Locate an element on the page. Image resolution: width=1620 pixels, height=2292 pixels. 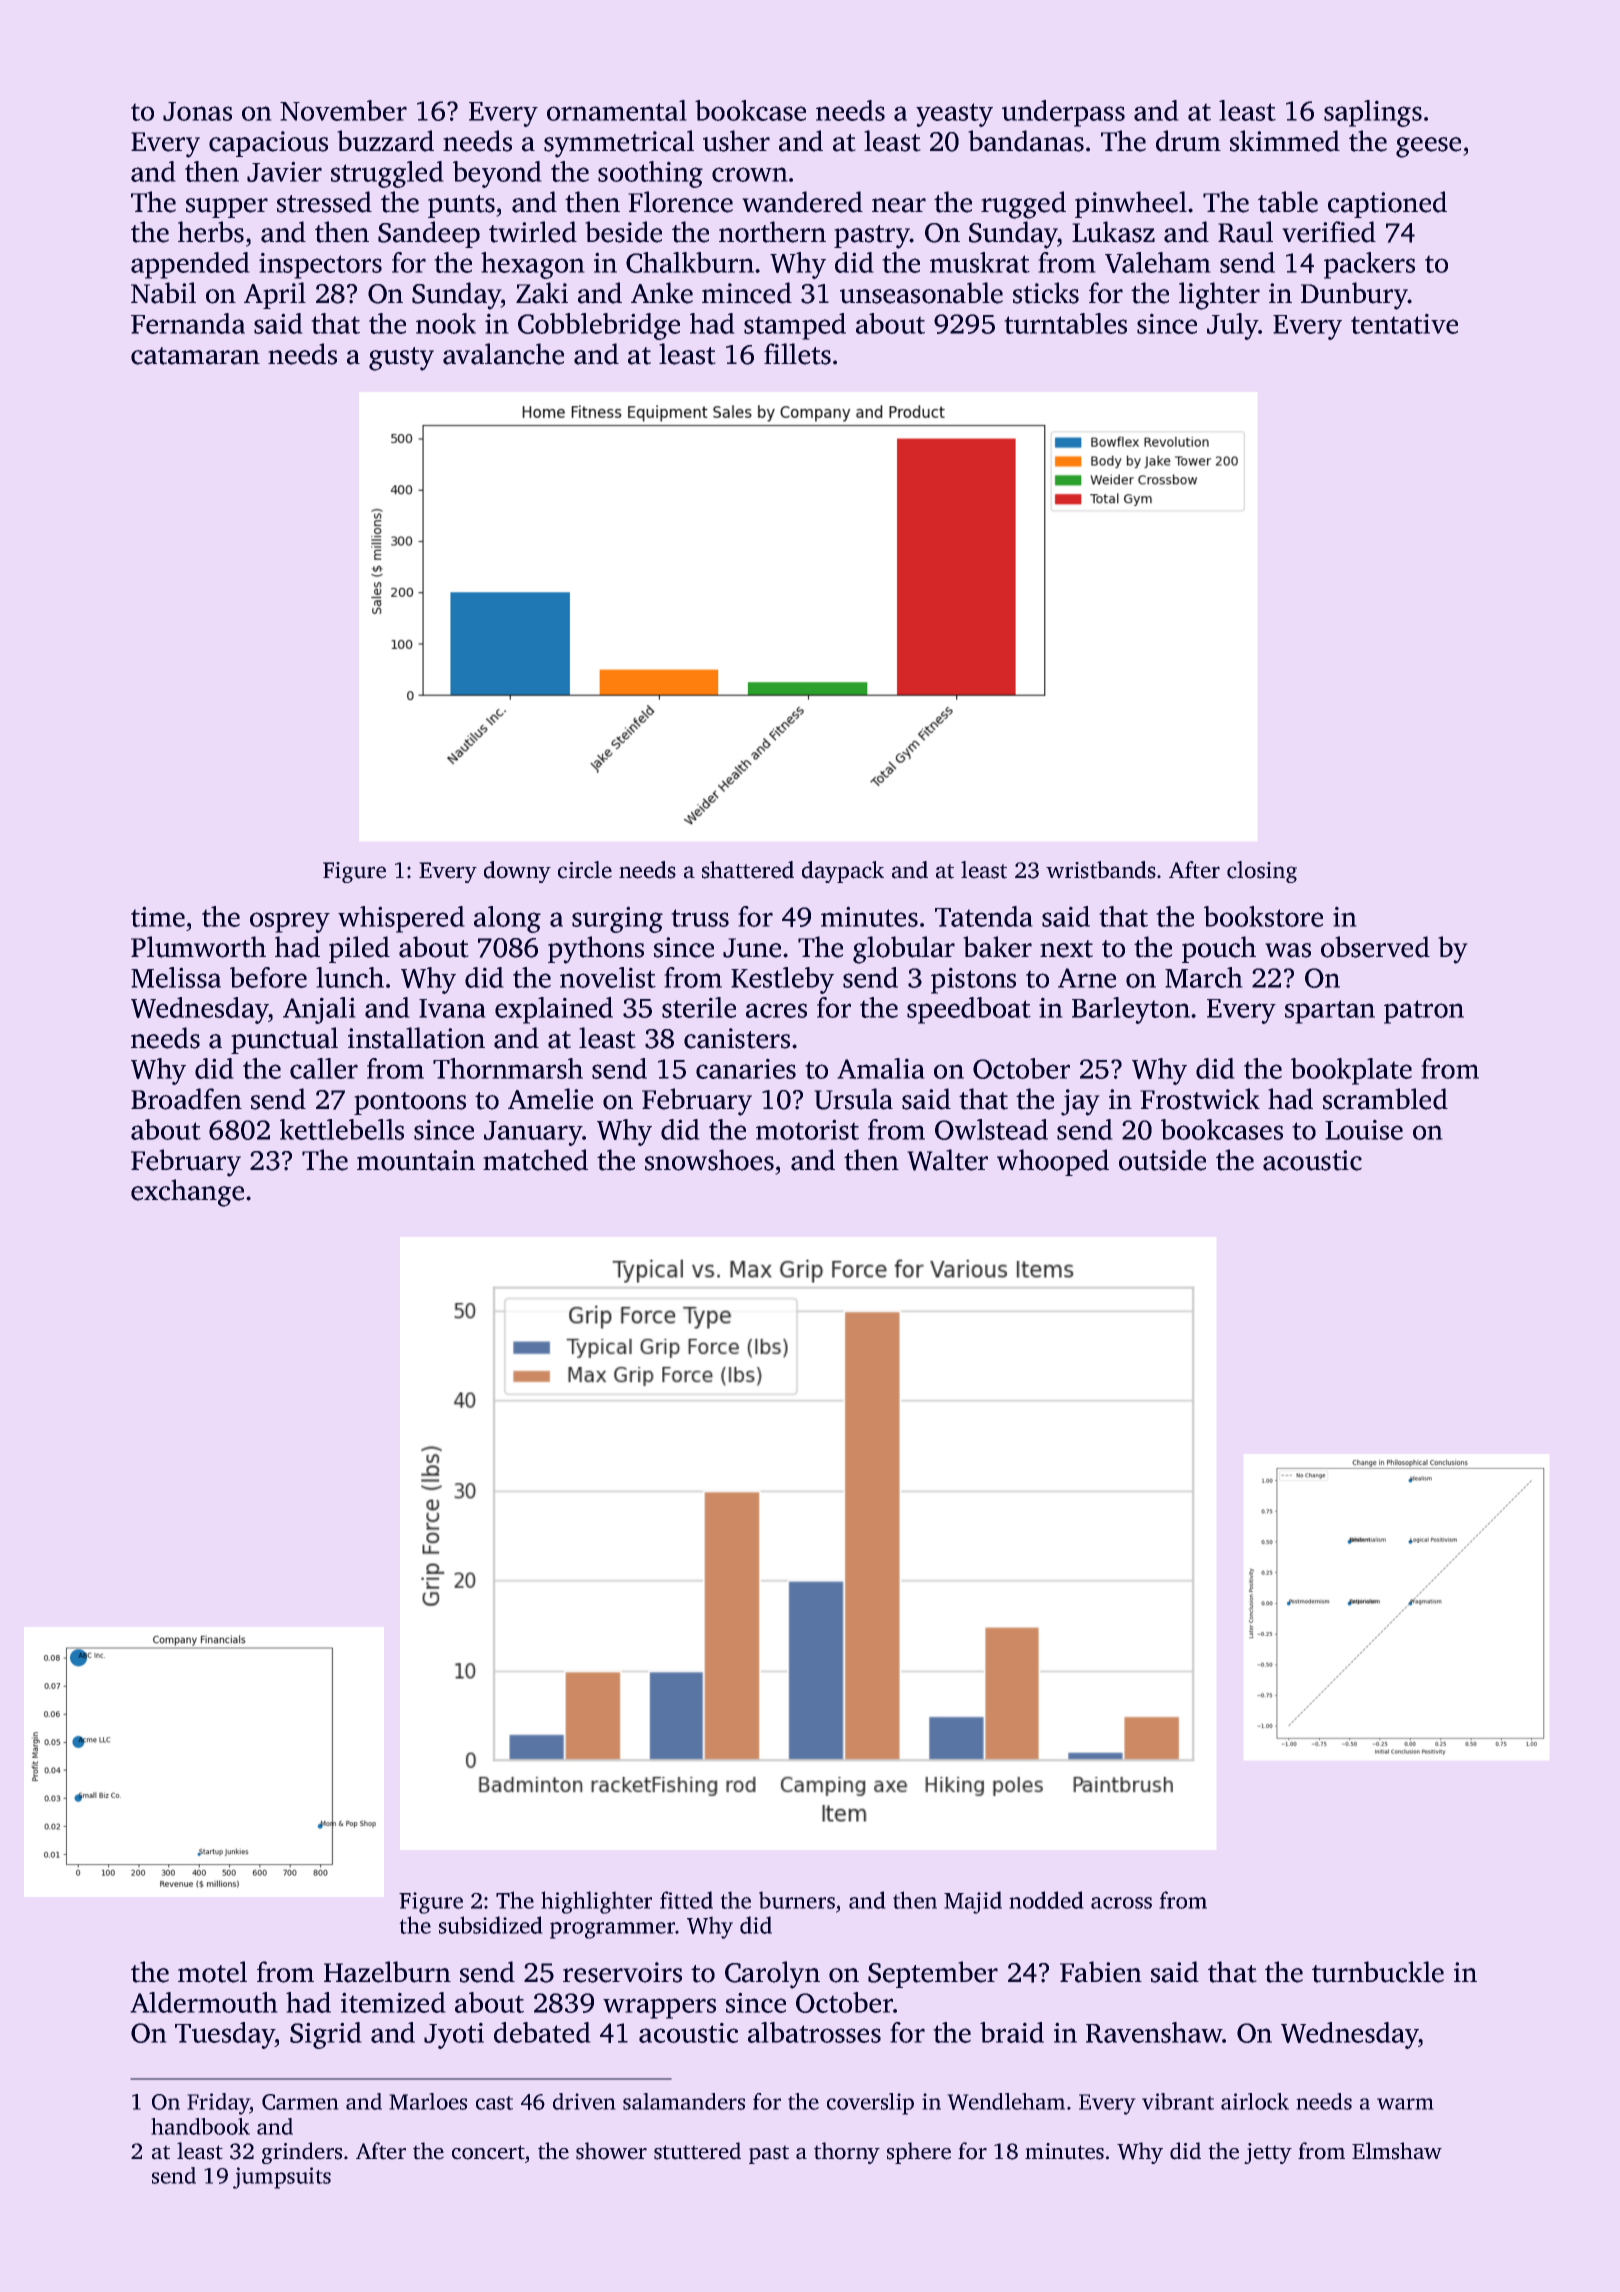
outside is located at coordinates (1162, 1160).
